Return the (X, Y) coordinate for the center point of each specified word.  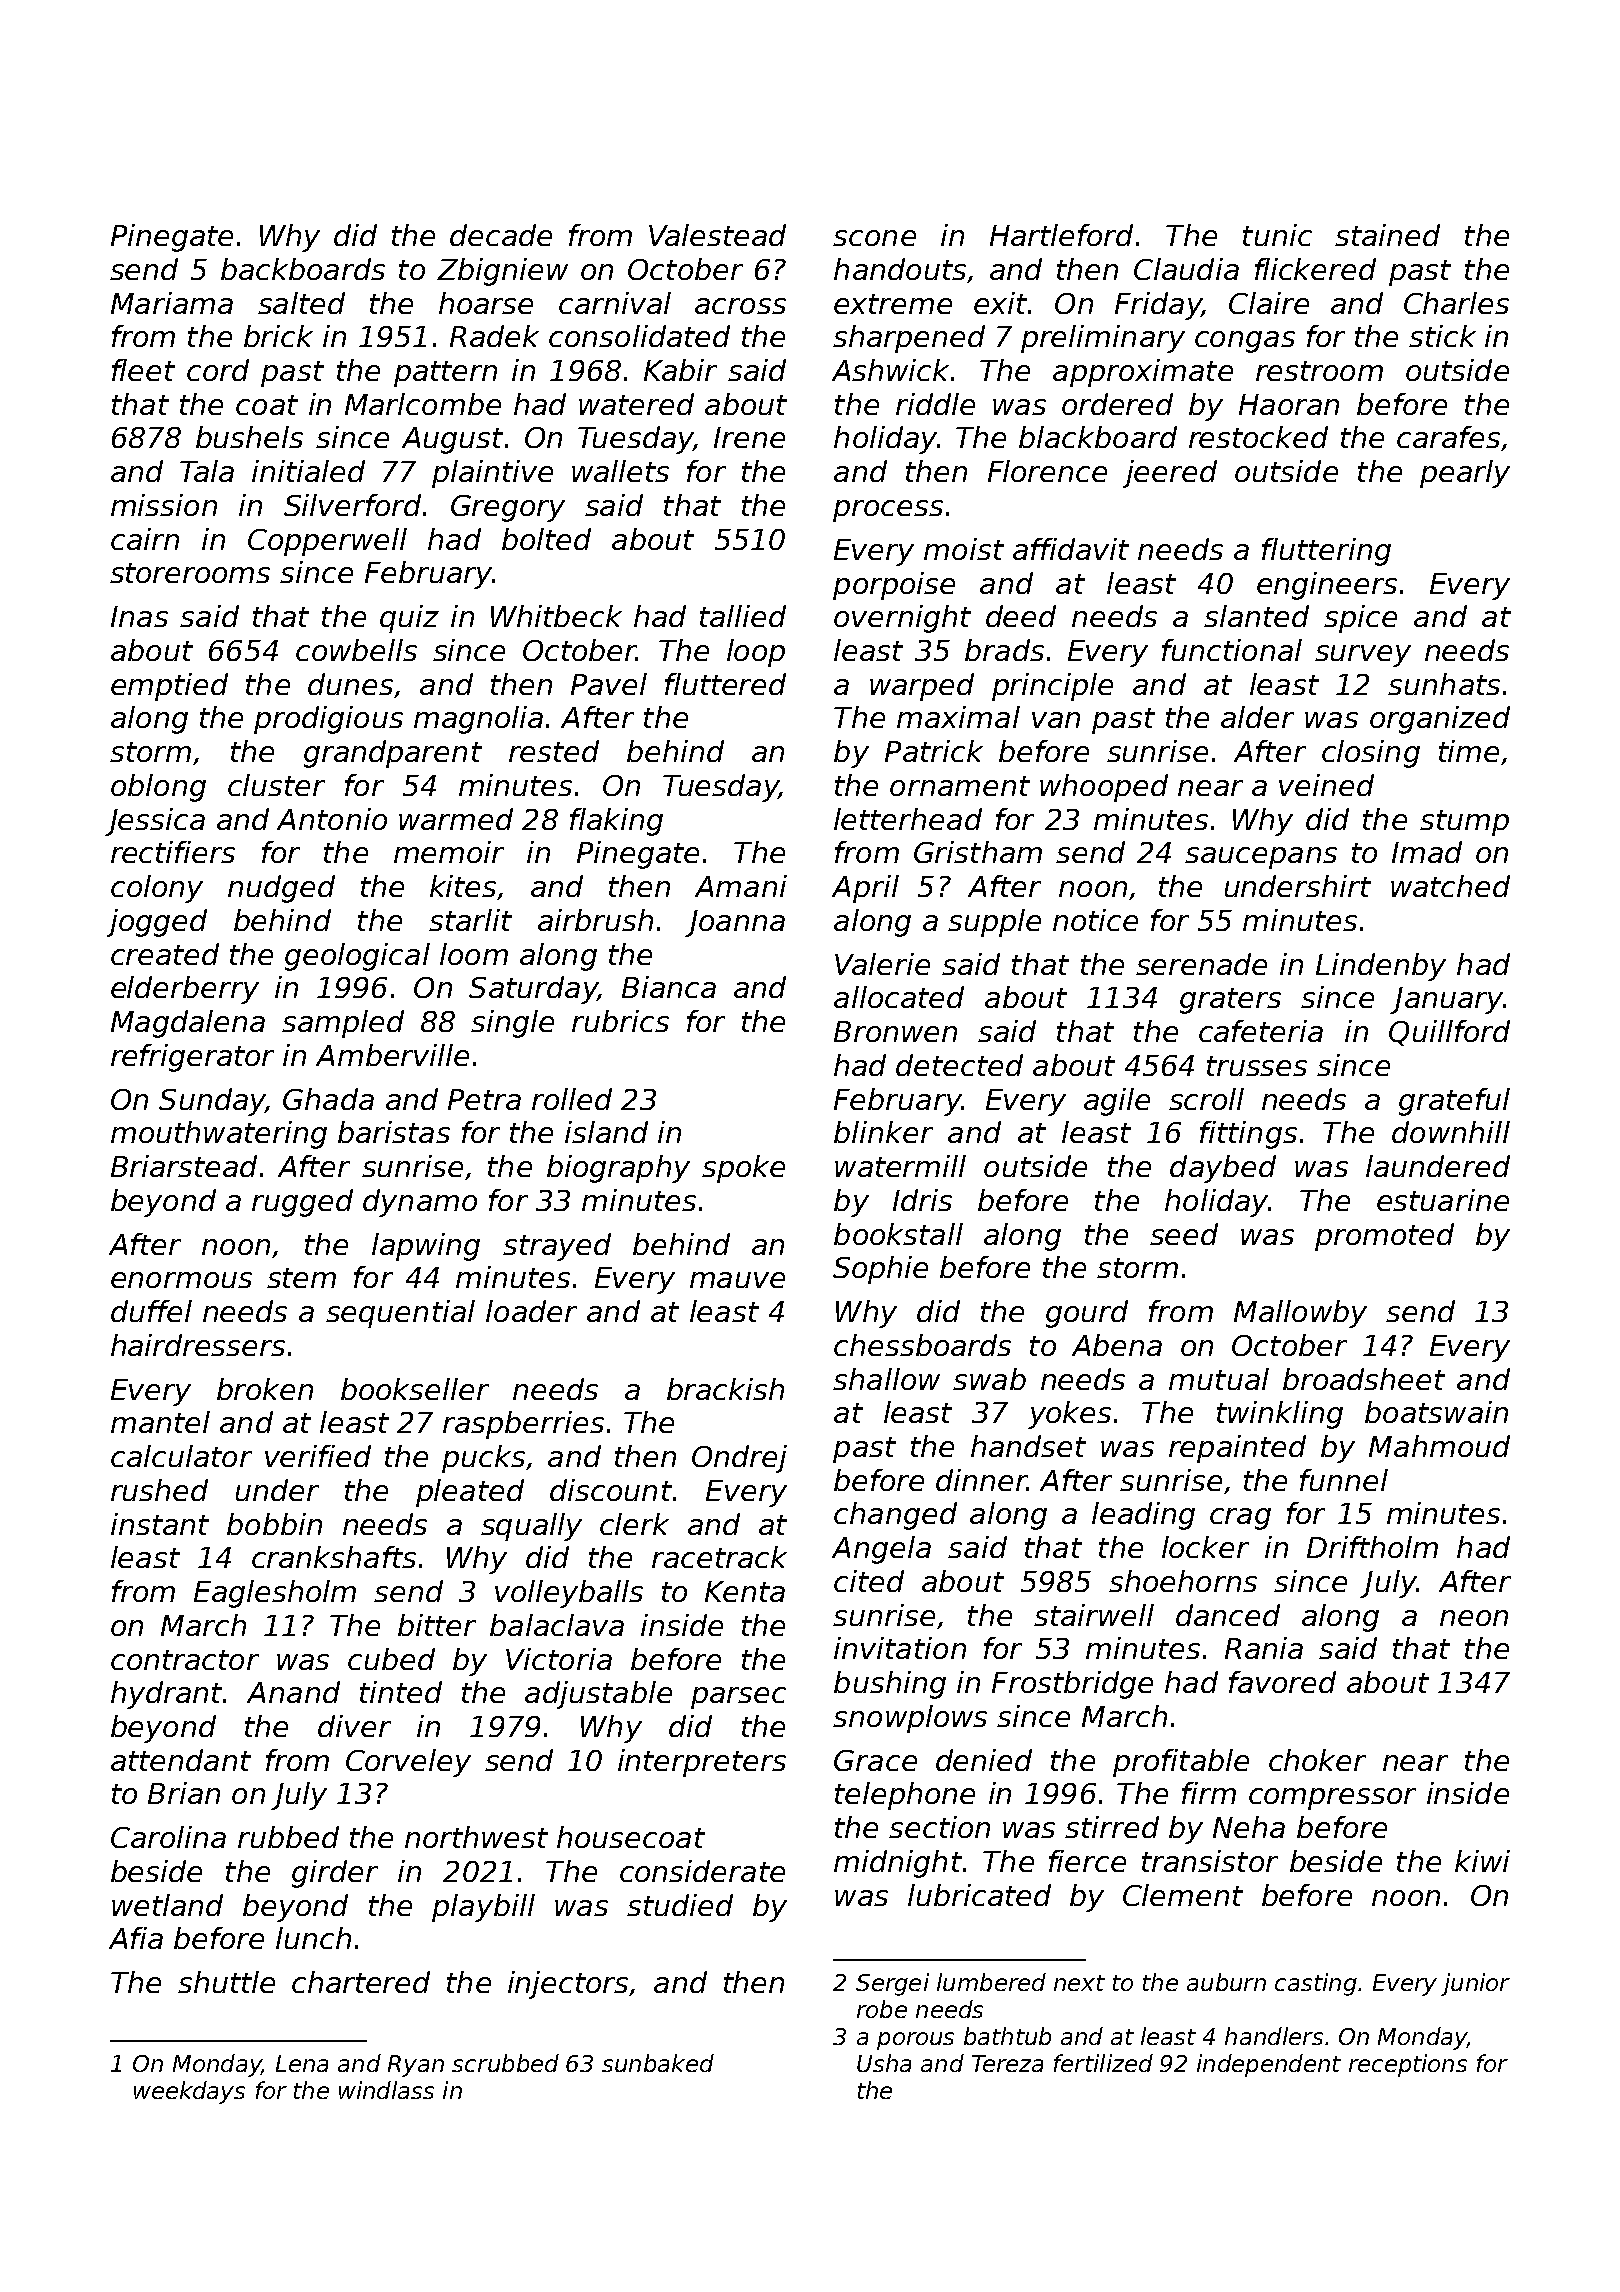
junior (1475, 1984)
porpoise (894, 586)
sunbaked (658, 2063)
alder (1257, 717)
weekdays (189, 2092)
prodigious (328, 720)
